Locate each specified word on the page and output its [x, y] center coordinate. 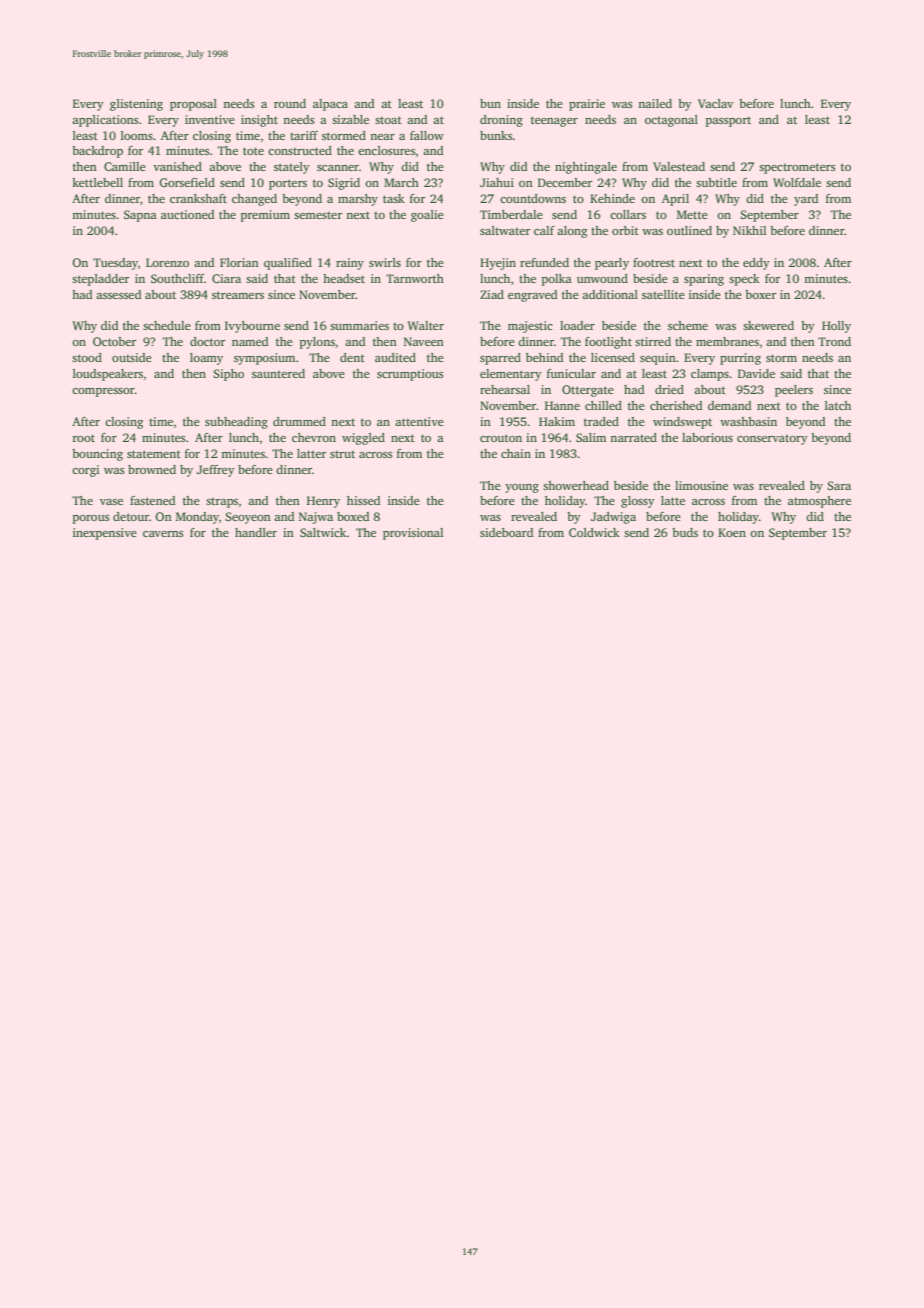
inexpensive [105, 534]
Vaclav [716, 103]
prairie [587, 105]
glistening [136, 105]
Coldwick [594, 532]
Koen [732, 532]
